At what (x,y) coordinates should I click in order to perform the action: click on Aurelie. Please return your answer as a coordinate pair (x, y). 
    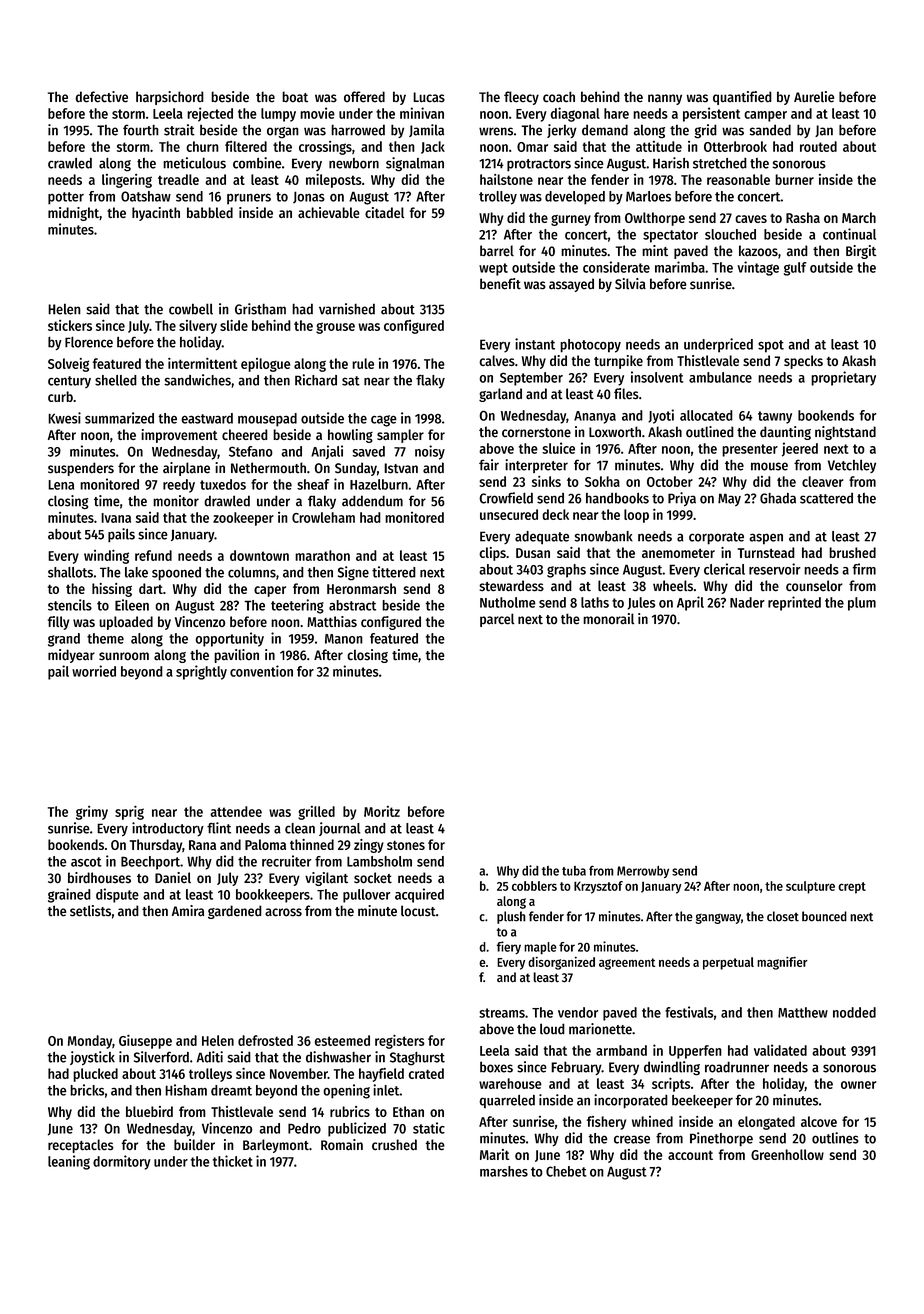
    Looking at the image, I should click on (814, 97).
